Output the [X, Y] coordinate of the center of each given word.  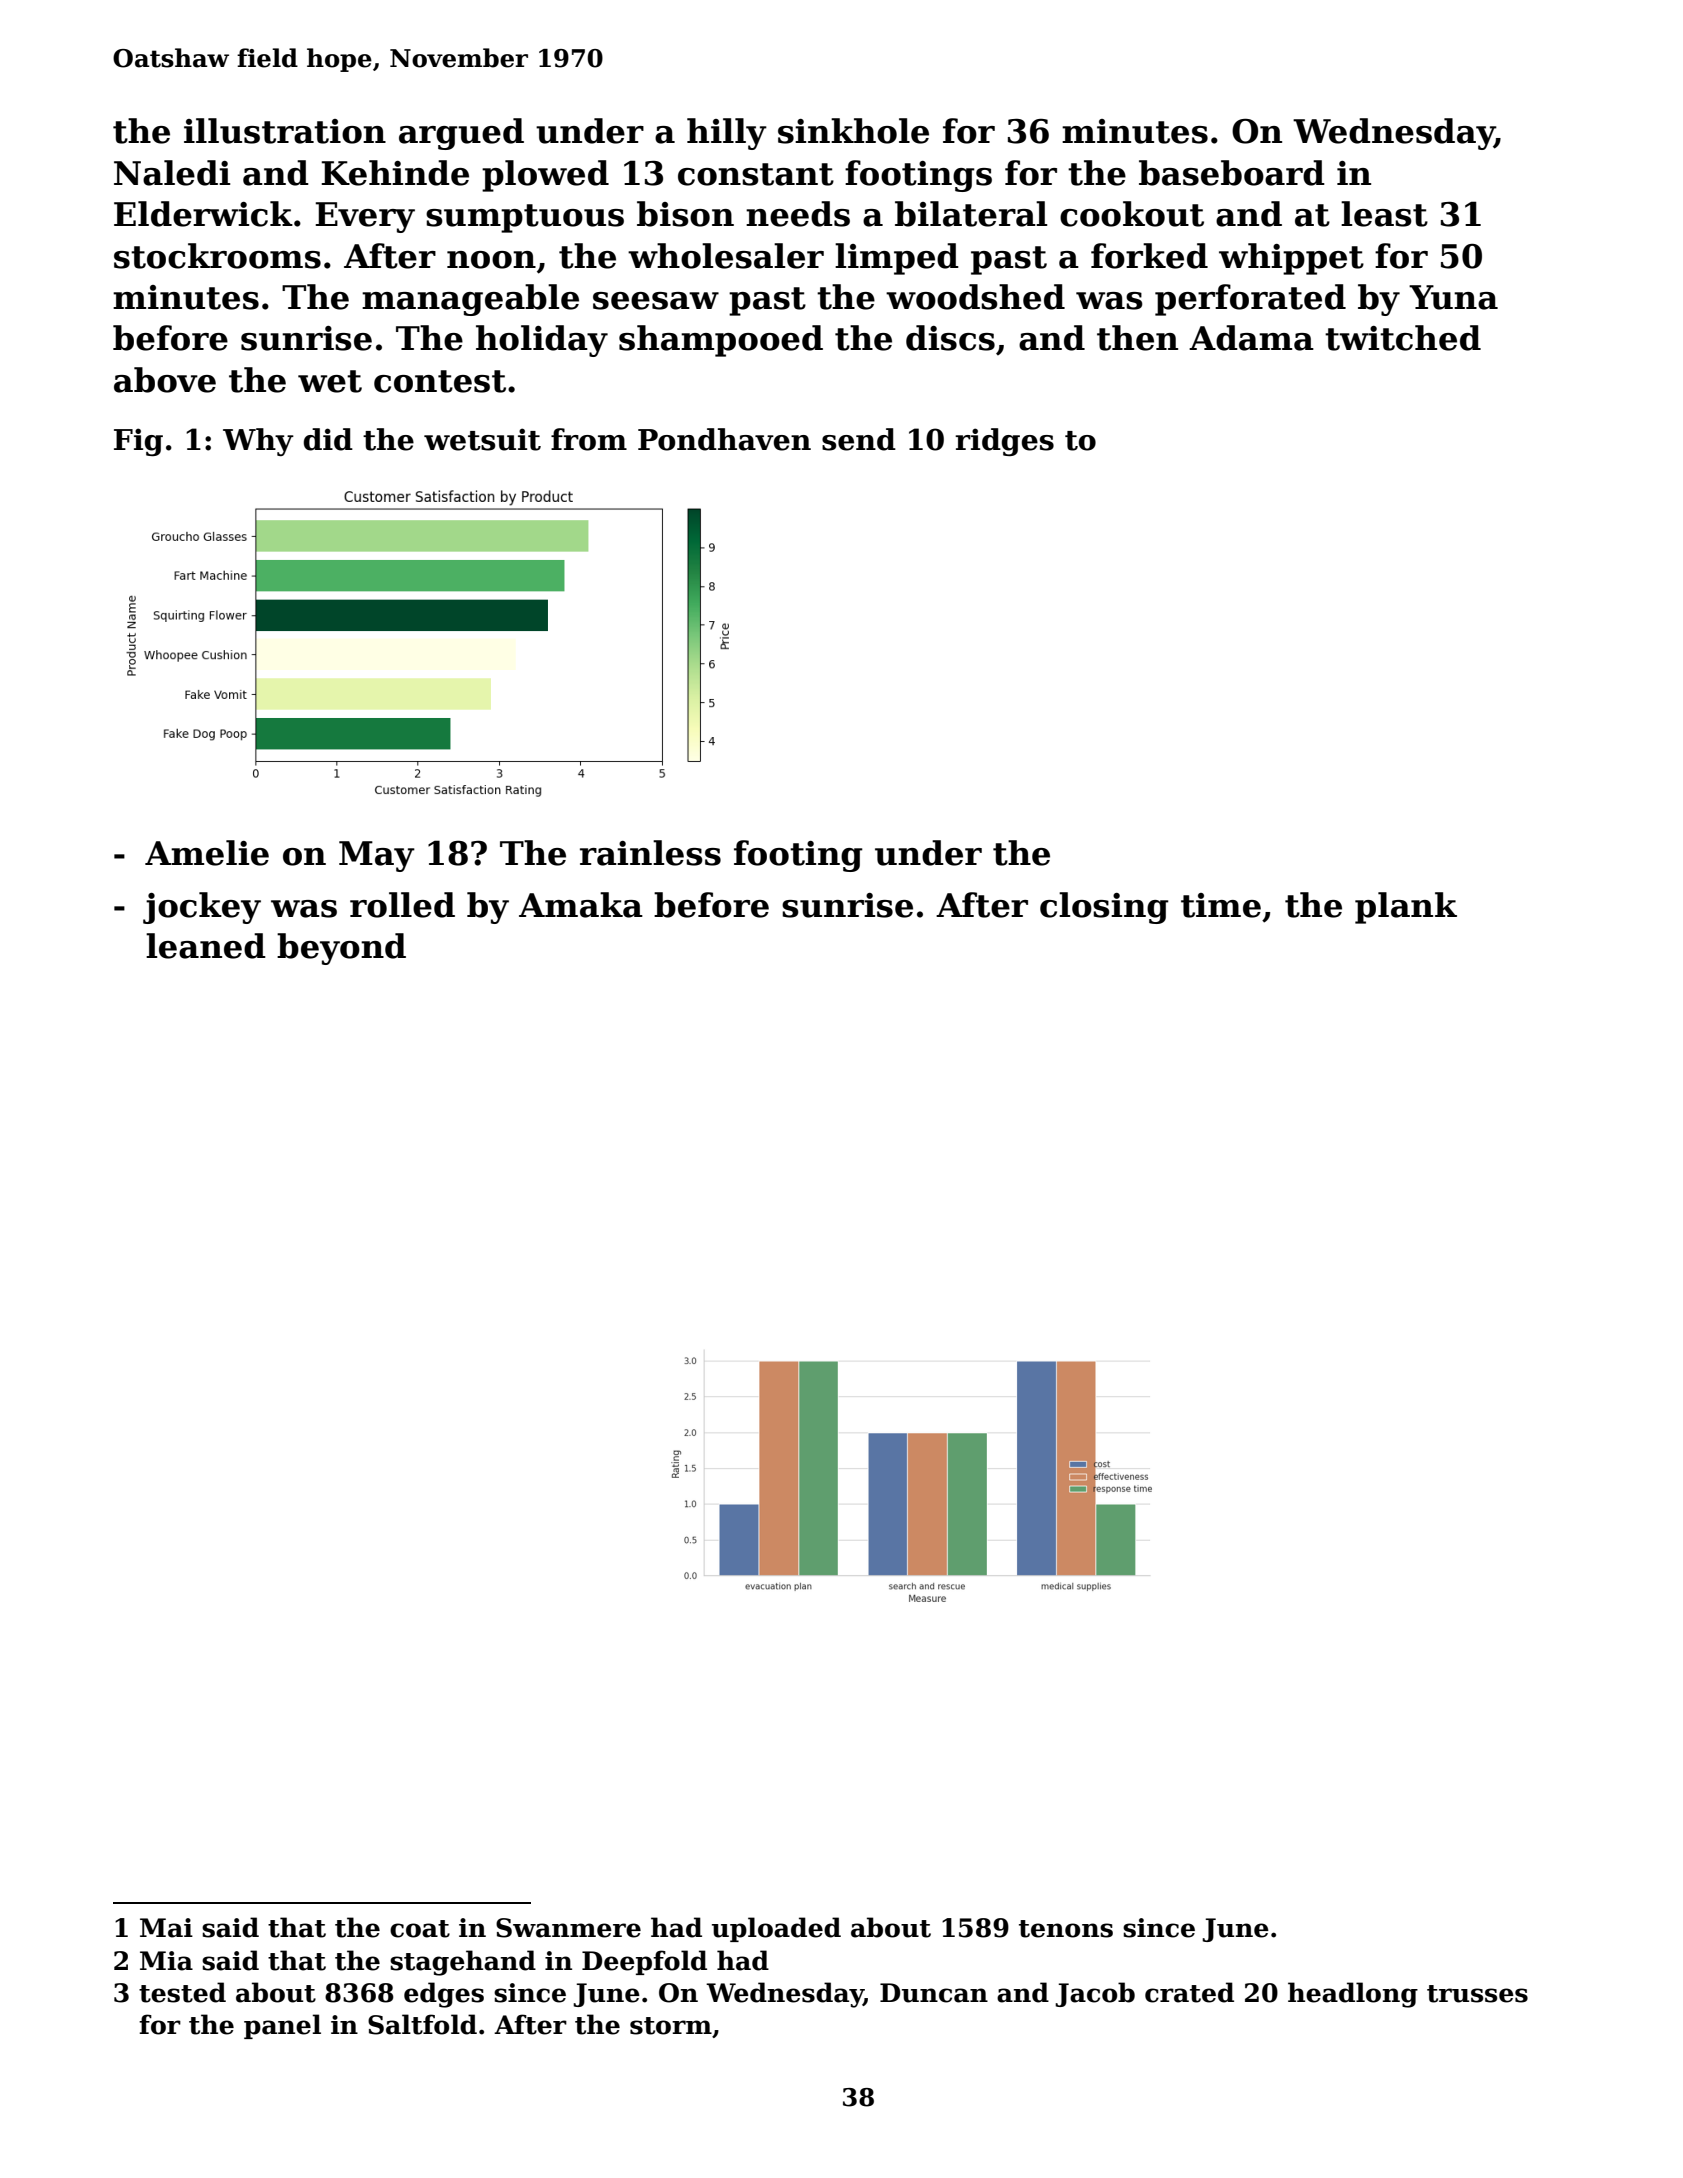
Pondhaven [724, 439]
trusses [1477, 1994]
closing [1104, 908]
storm [671, 2026]
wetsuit [482, 439]
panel [282, 2026]
